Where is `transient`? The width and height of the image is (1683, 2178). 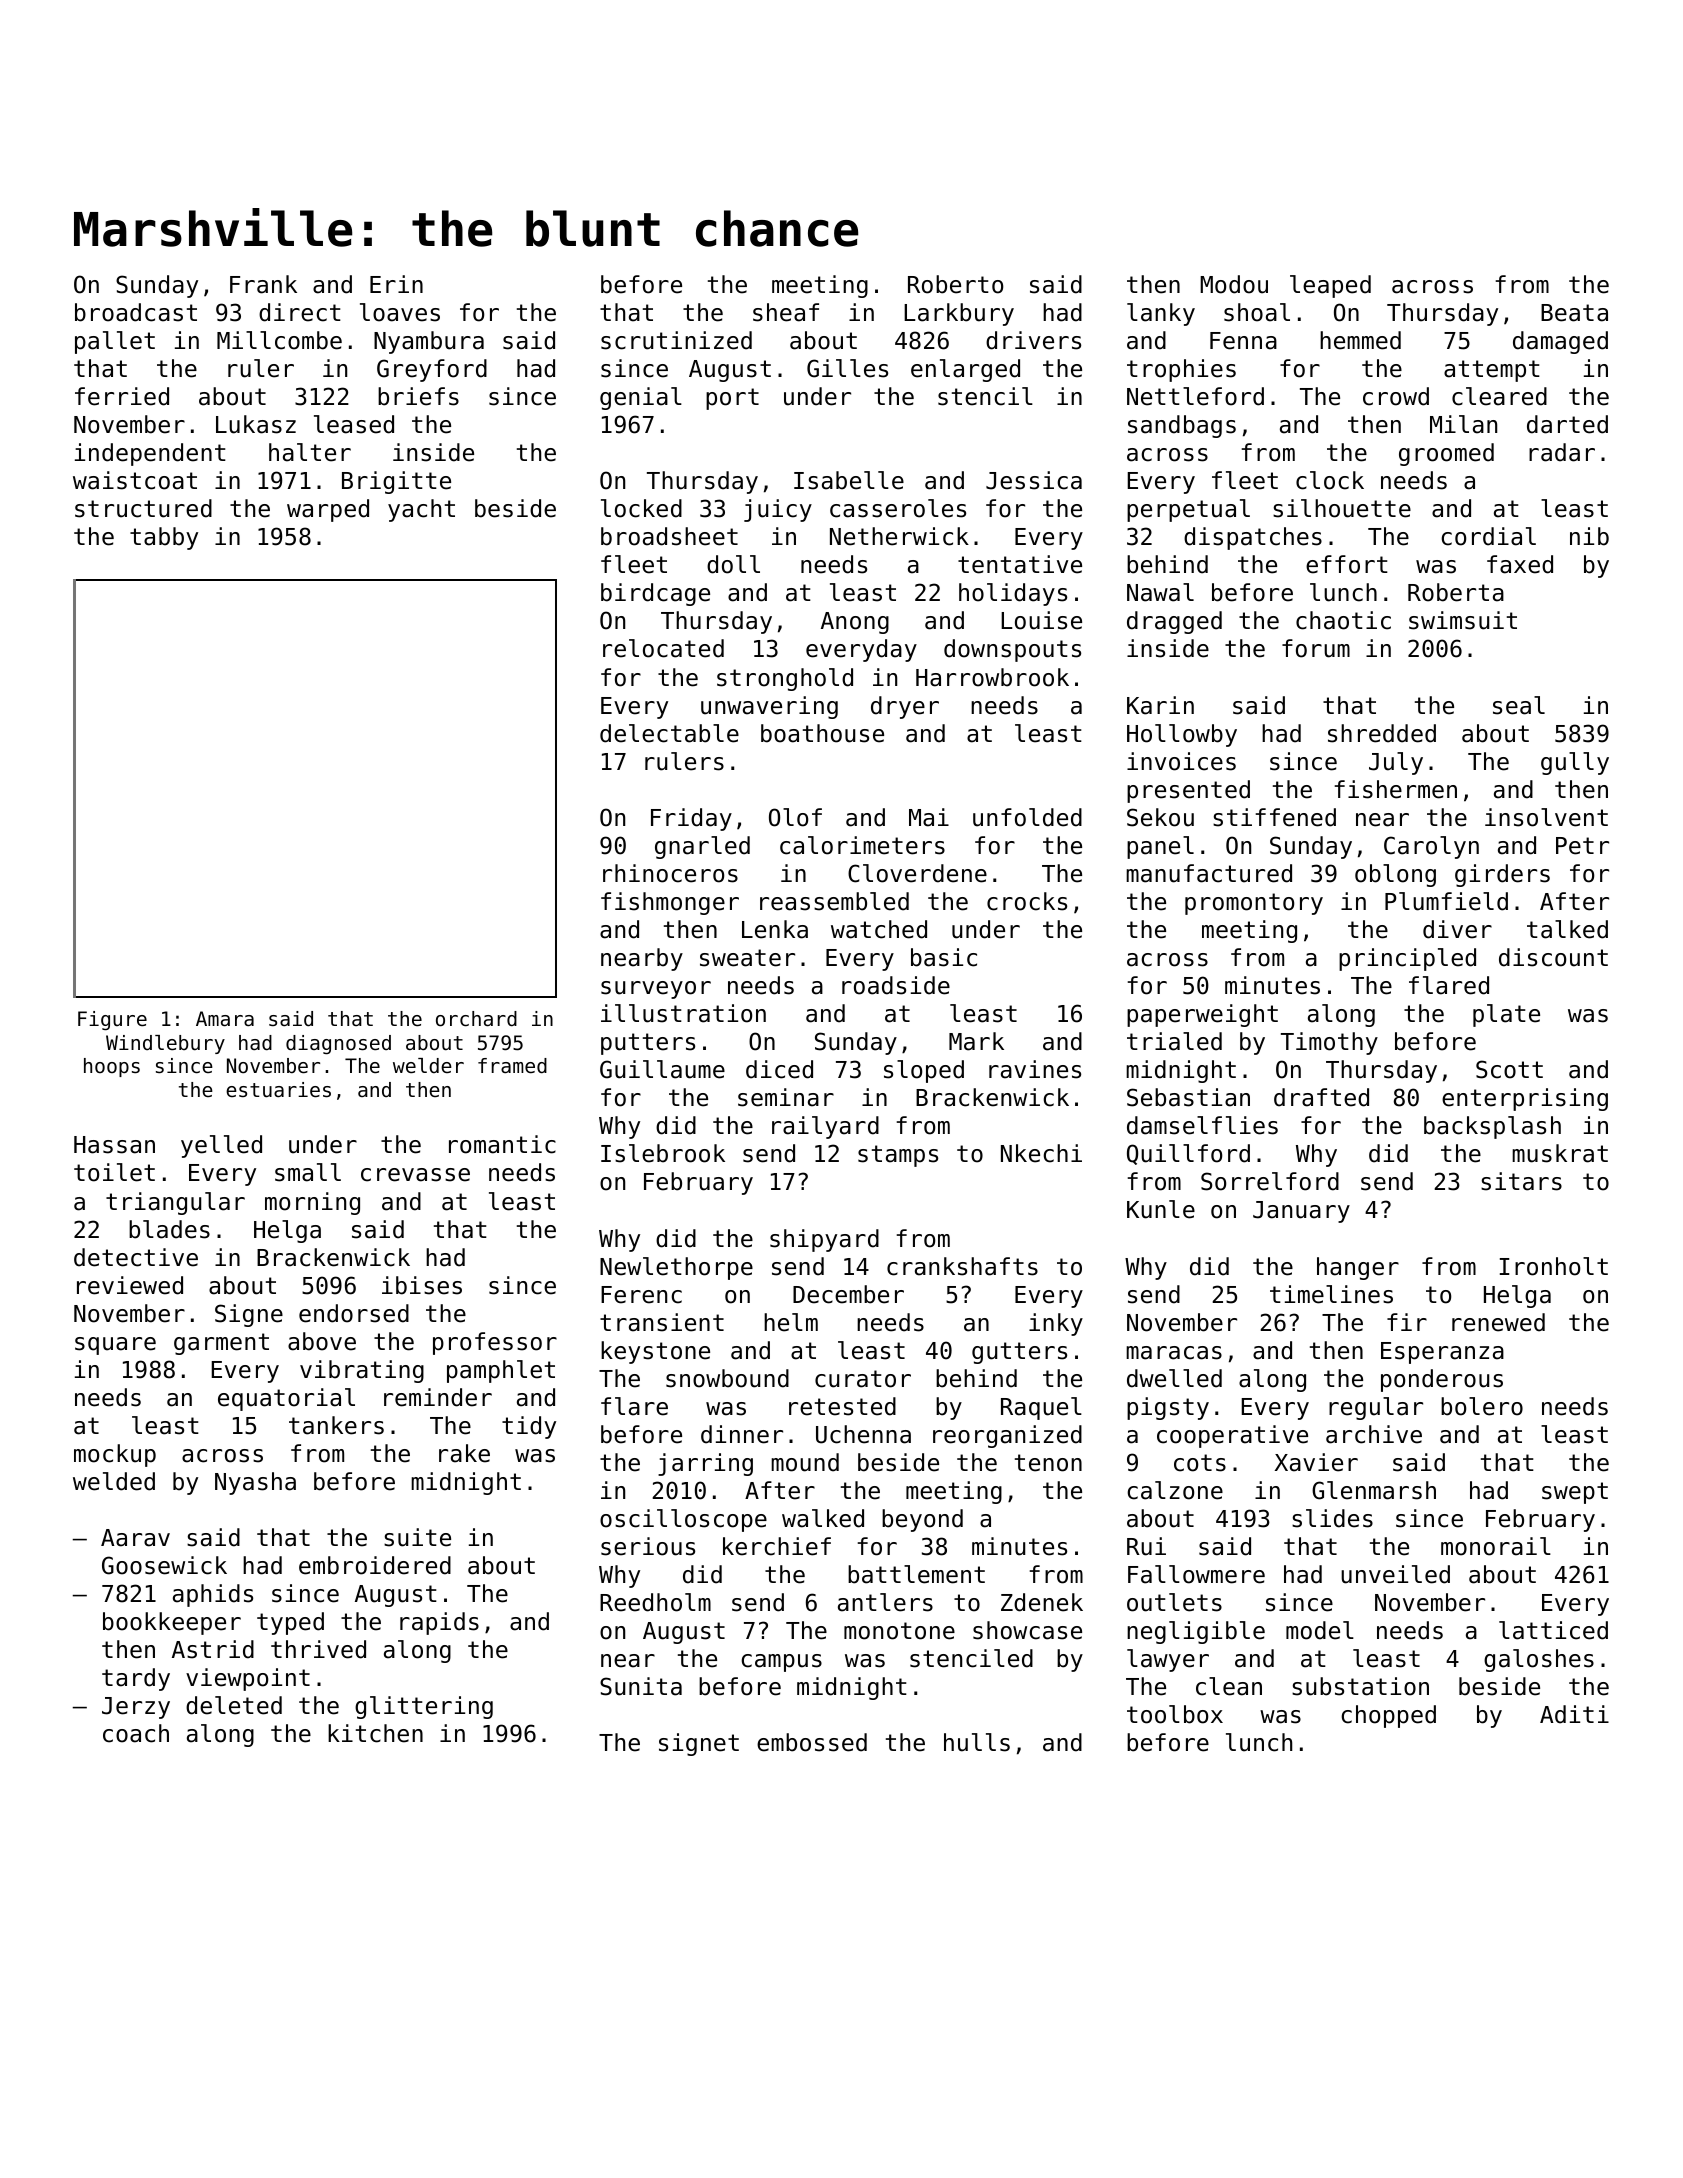
transient is located at coordinates (662, 1322).
